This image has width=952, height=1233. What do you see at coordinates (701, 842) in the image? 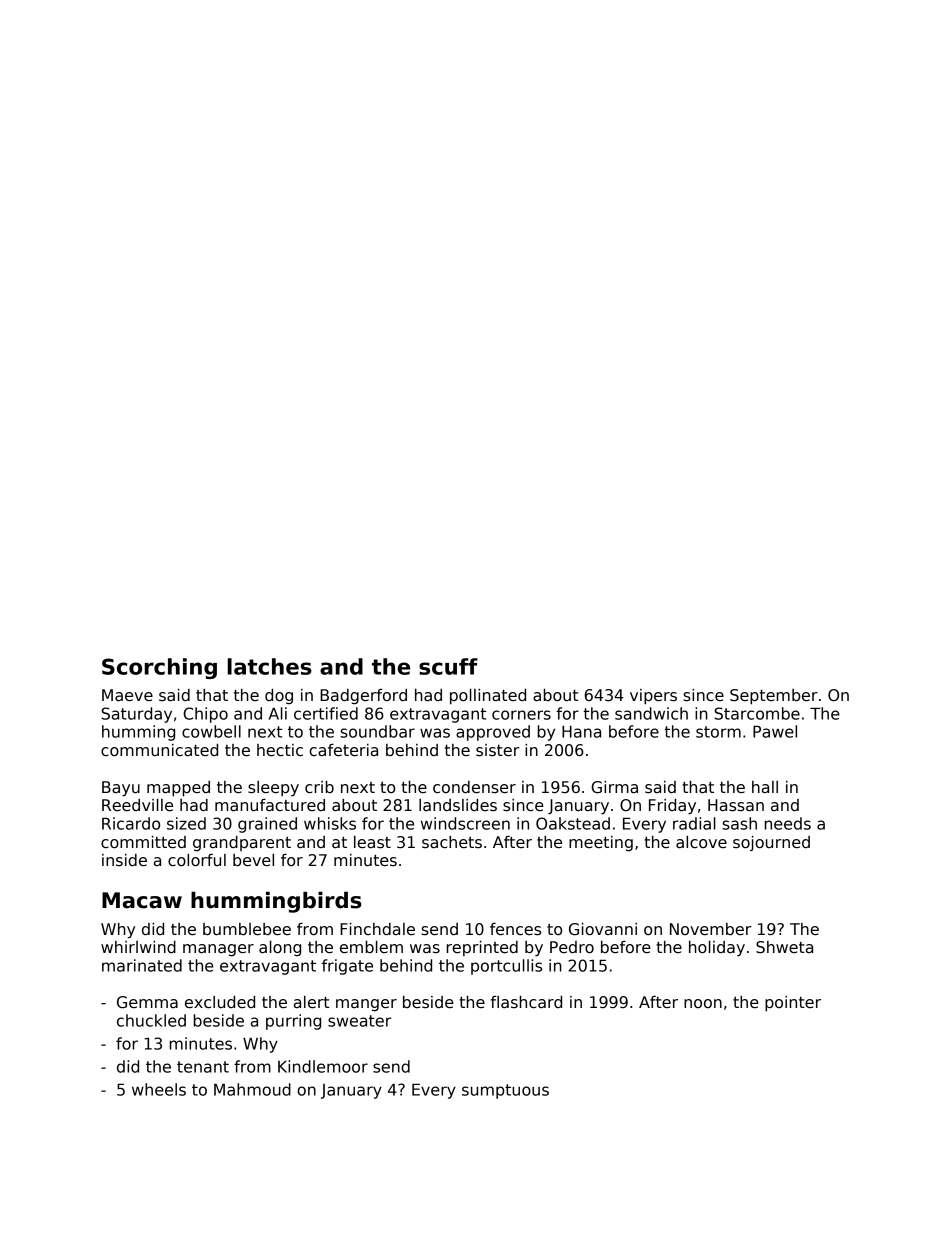
I see `alcove` at bounding box center [701, 842].
